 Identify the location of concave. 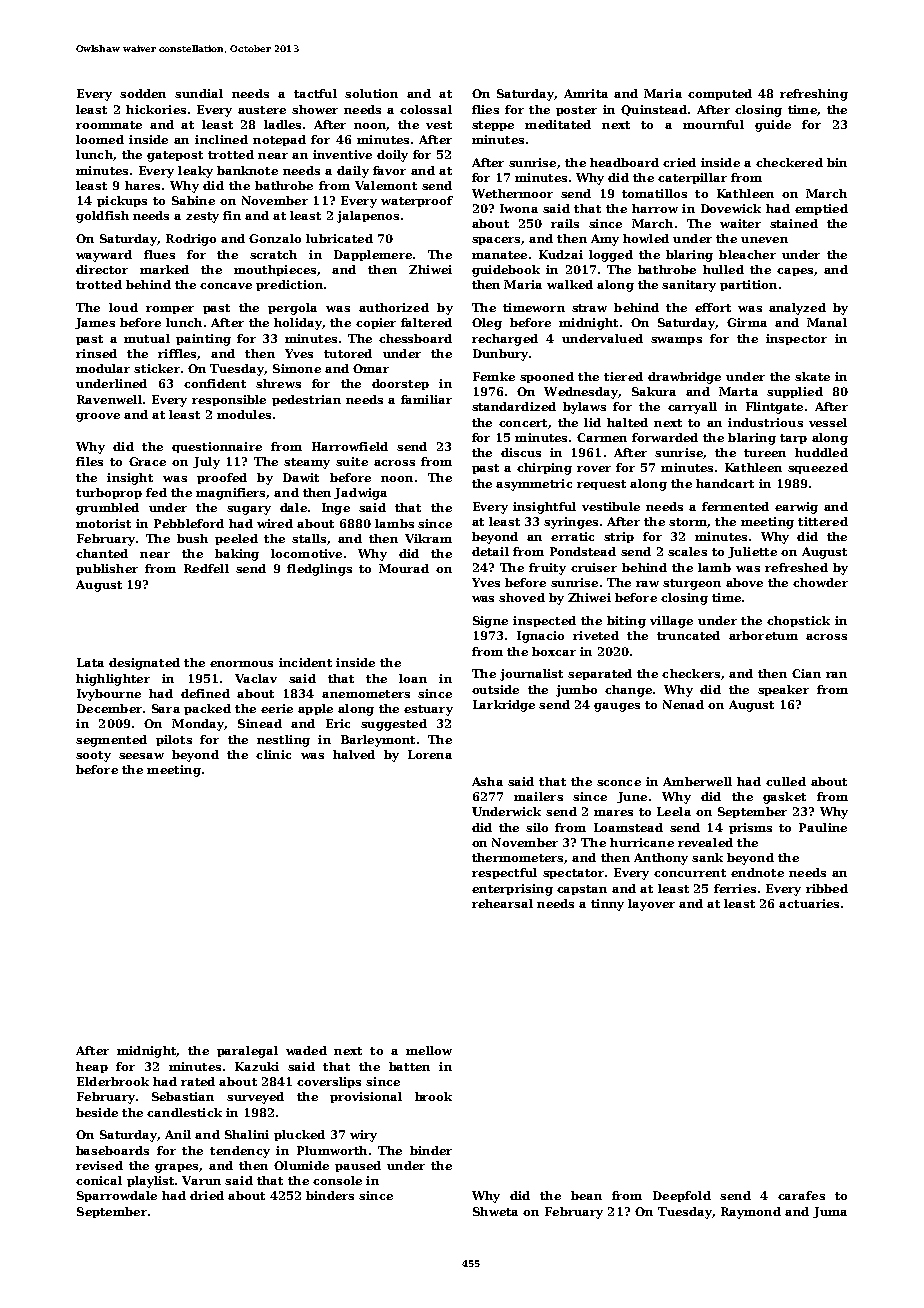
(226, 286).
